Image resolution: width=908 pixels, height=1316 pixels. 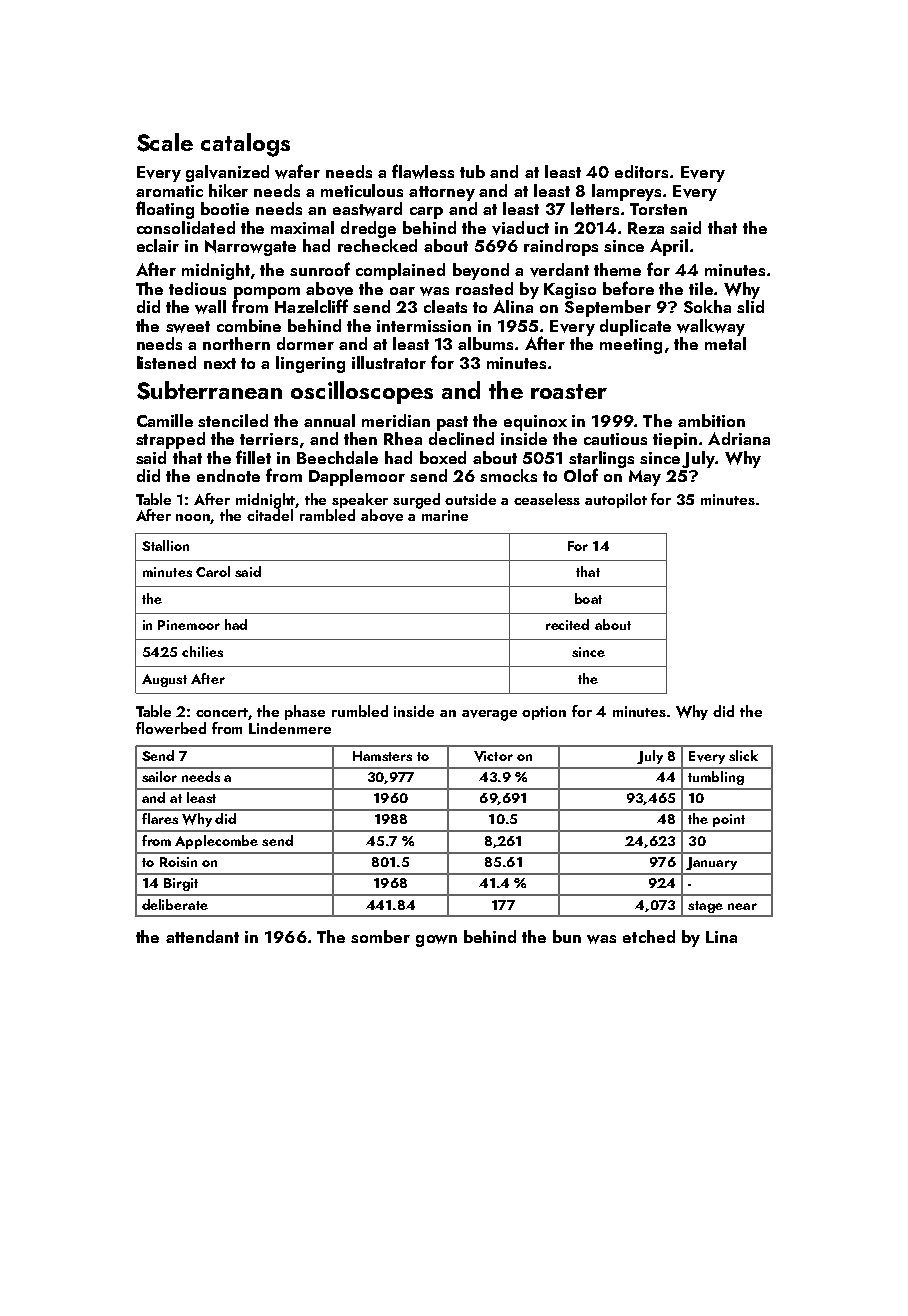 I want to click on option, so click(x=544, y=713).
